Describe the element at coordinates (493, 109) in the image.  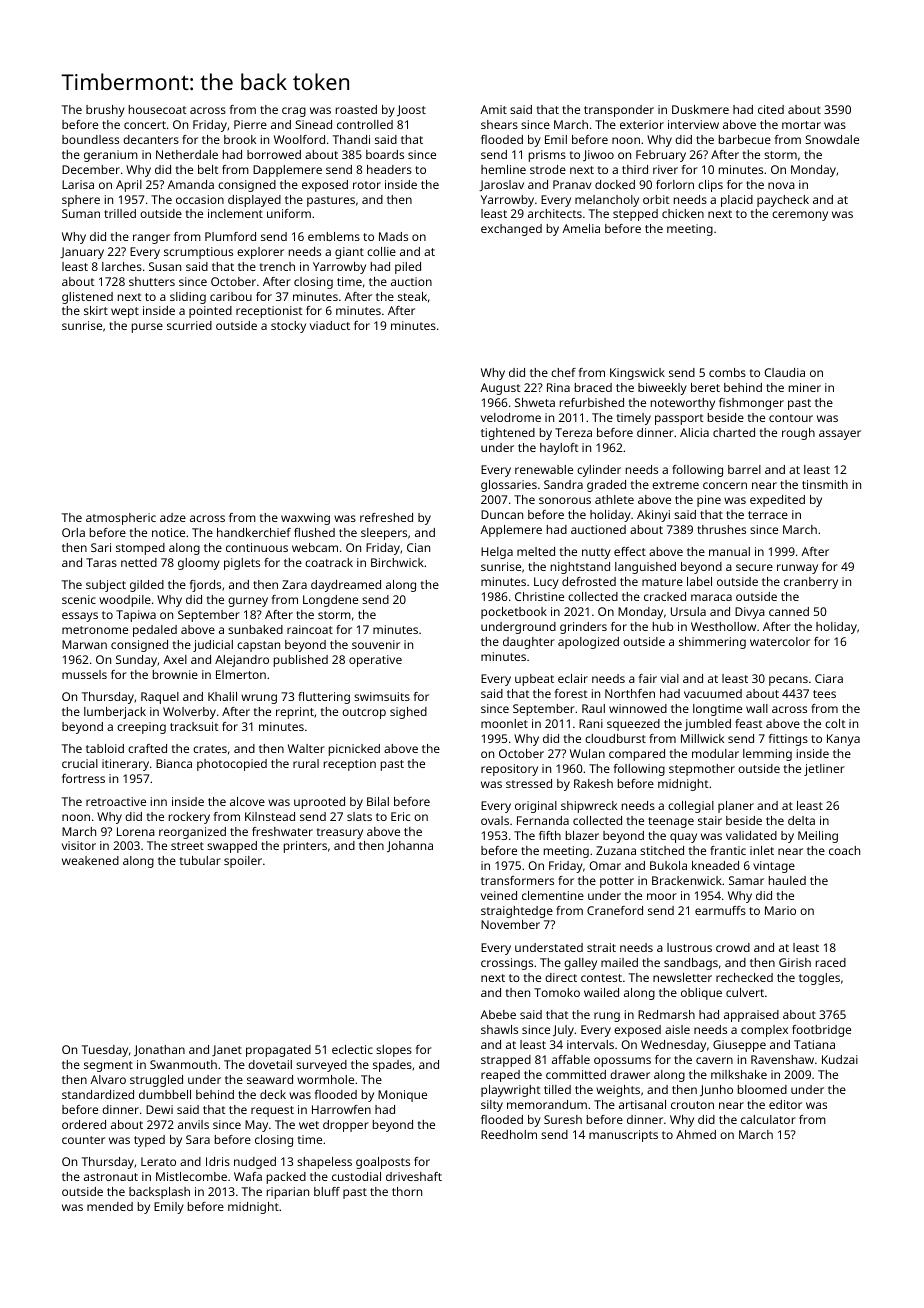
I see `Amit` at that location.
